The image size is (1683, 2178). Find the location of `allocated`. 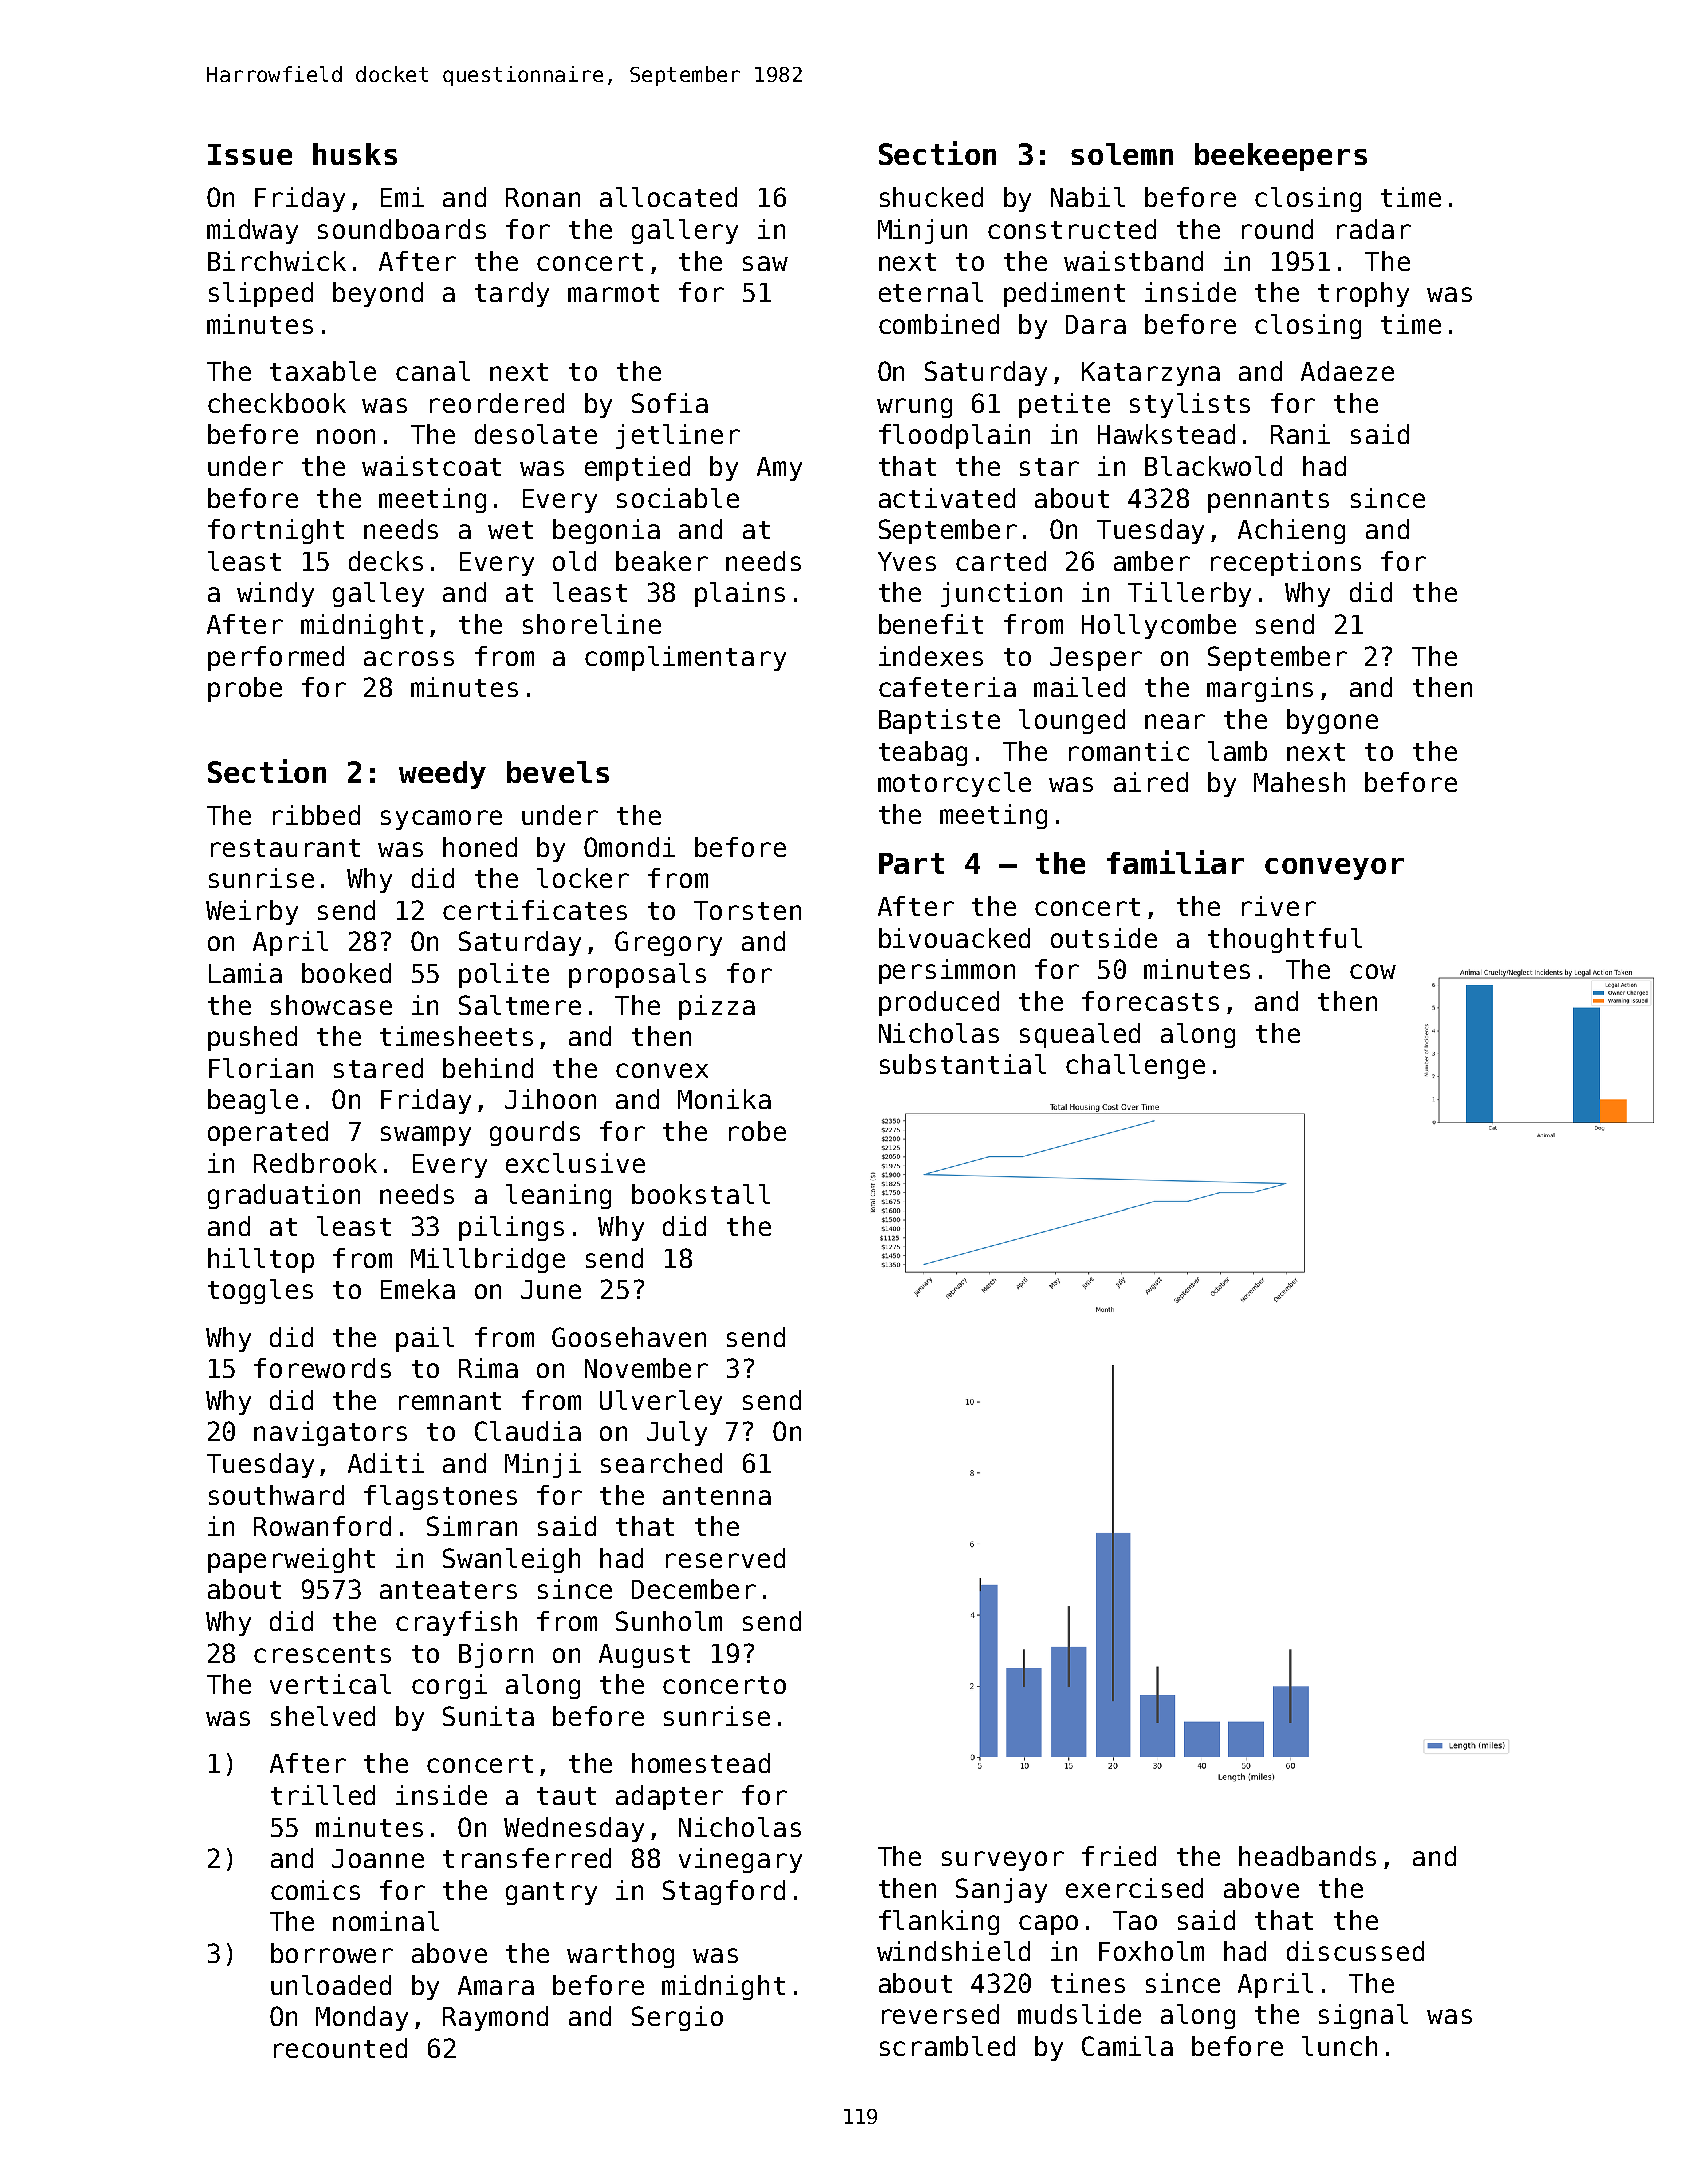

allocated is located at coordinates (668, 197).
